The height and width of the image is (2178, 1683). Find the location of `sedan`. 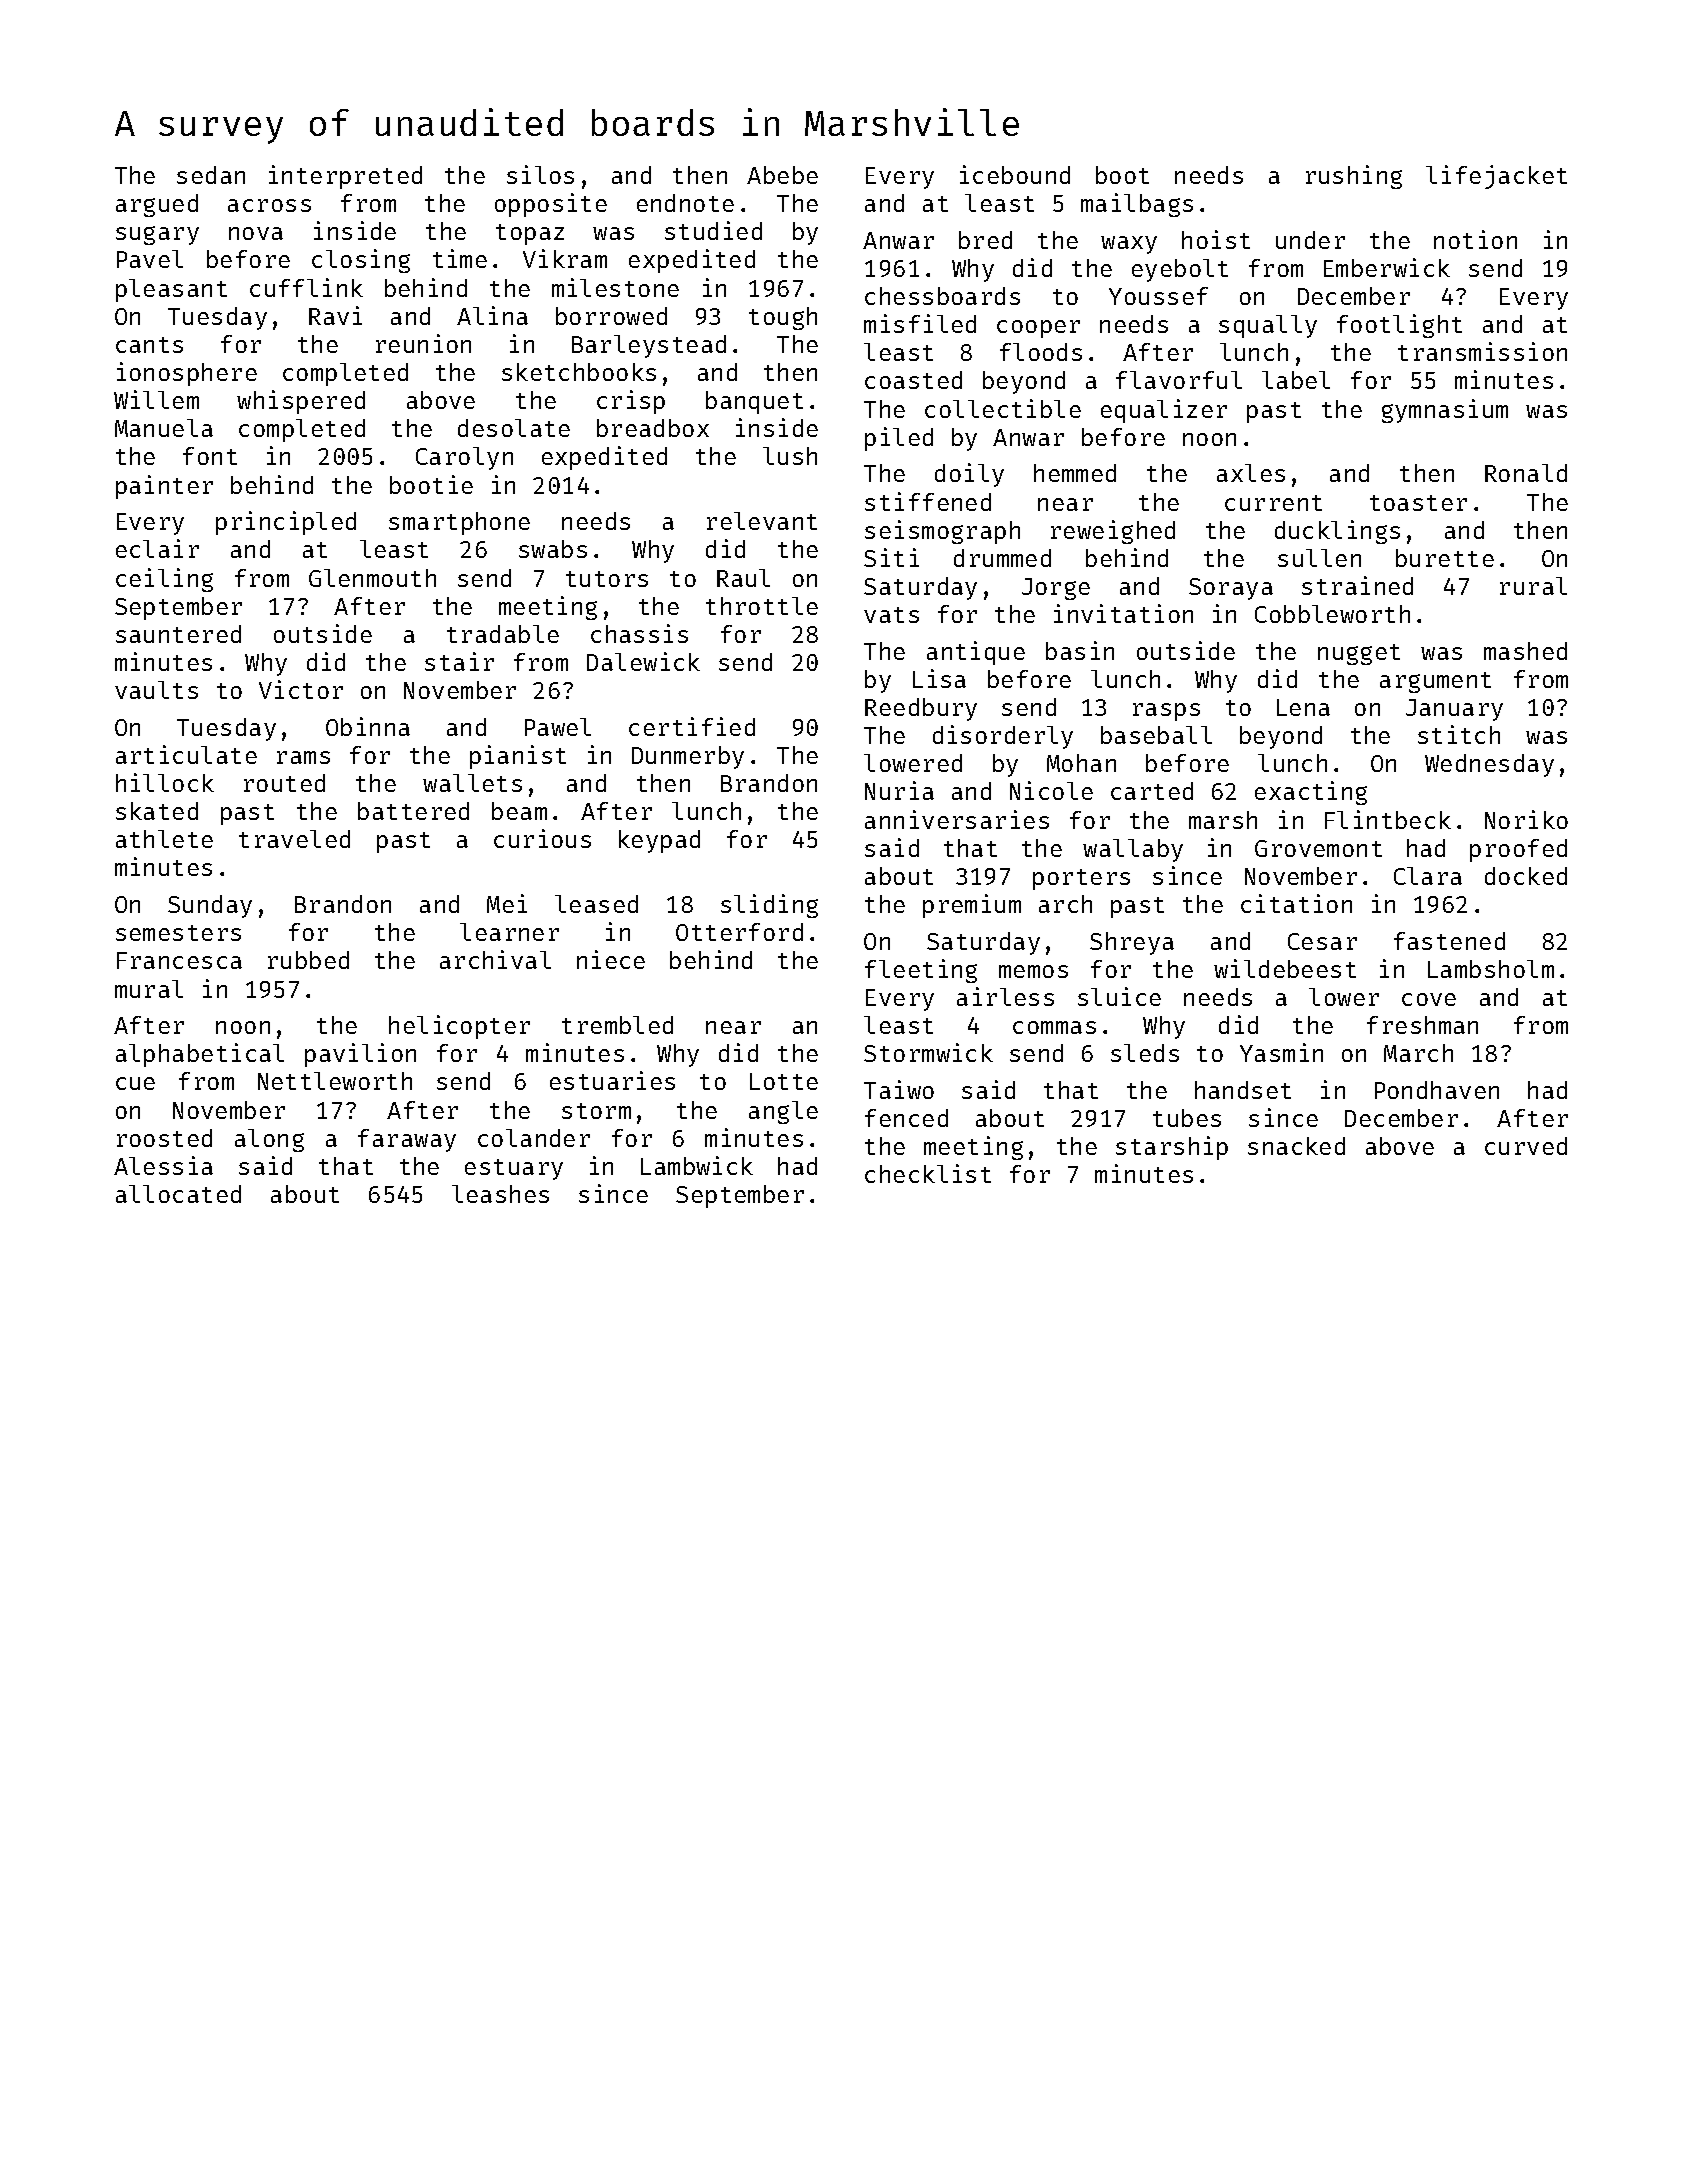

sedan is located at coordinates (211, 175).
